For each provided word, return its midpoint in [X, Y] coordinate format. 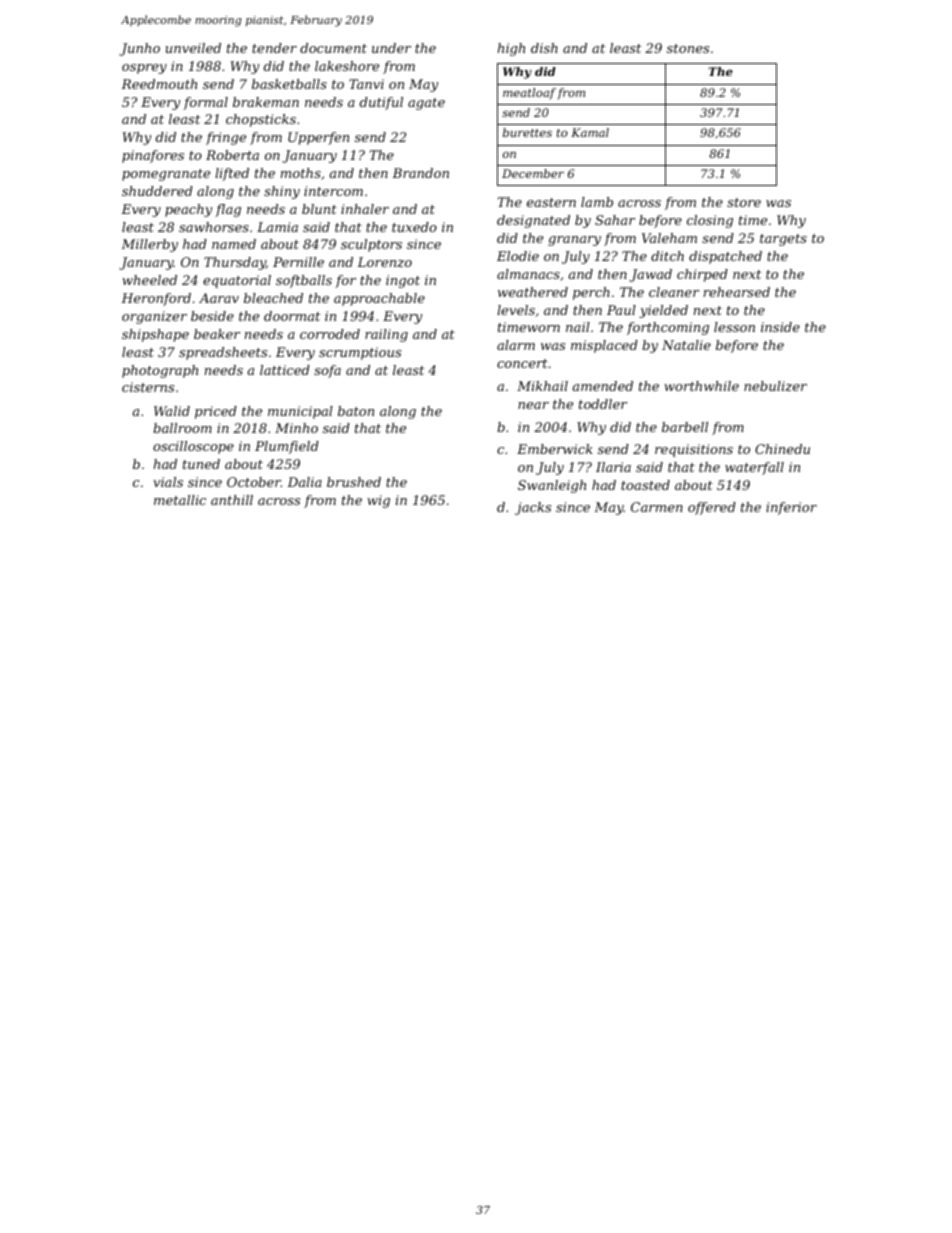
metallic [180, 500]
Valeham [669, 238]
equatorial [237, 281]
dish [544, 48]
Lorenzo [384, 262]
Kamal [590, 132]
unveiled [193, 48]
